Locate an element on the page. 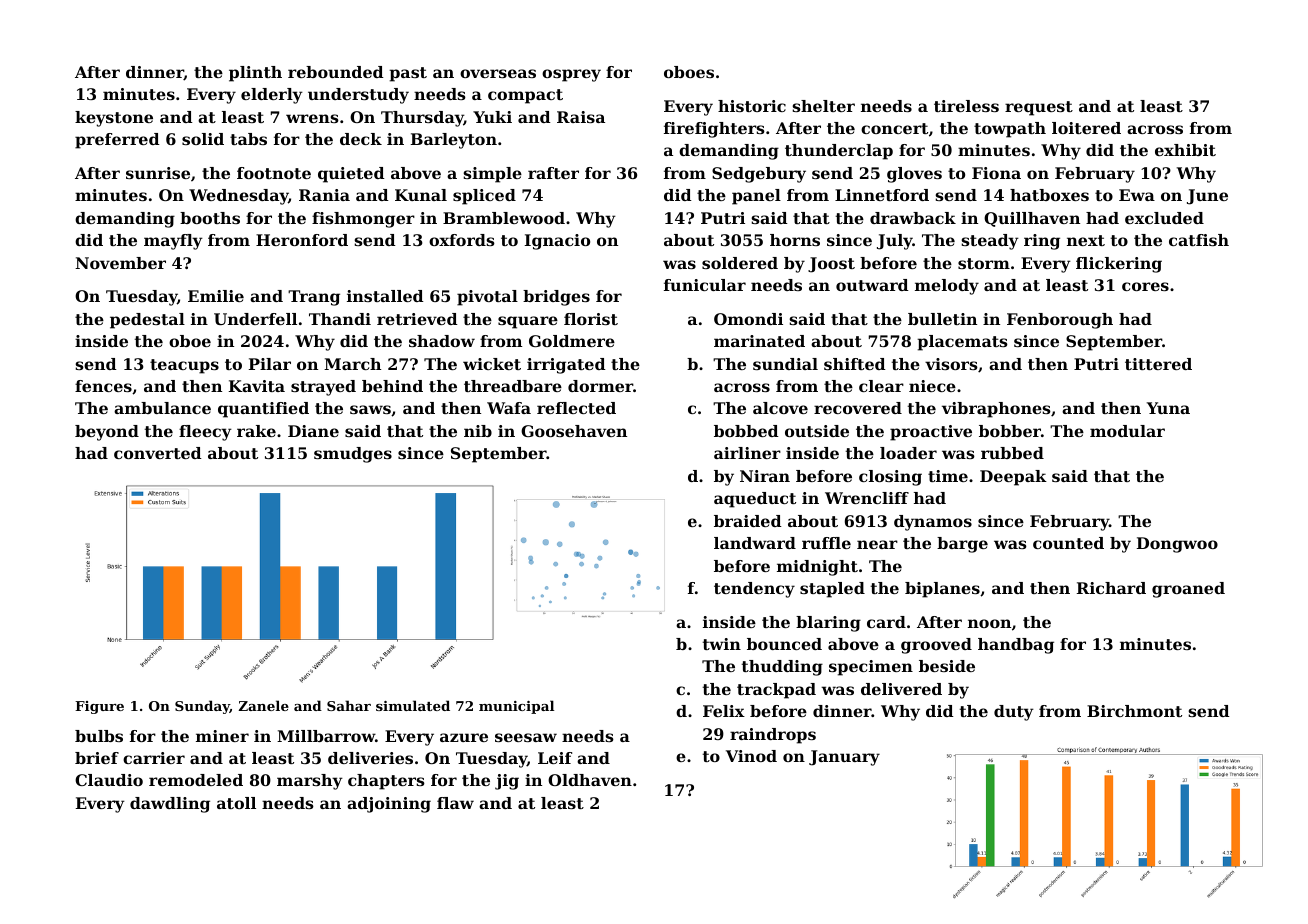  Dongwoo is located at coordinates (1177, 545).
